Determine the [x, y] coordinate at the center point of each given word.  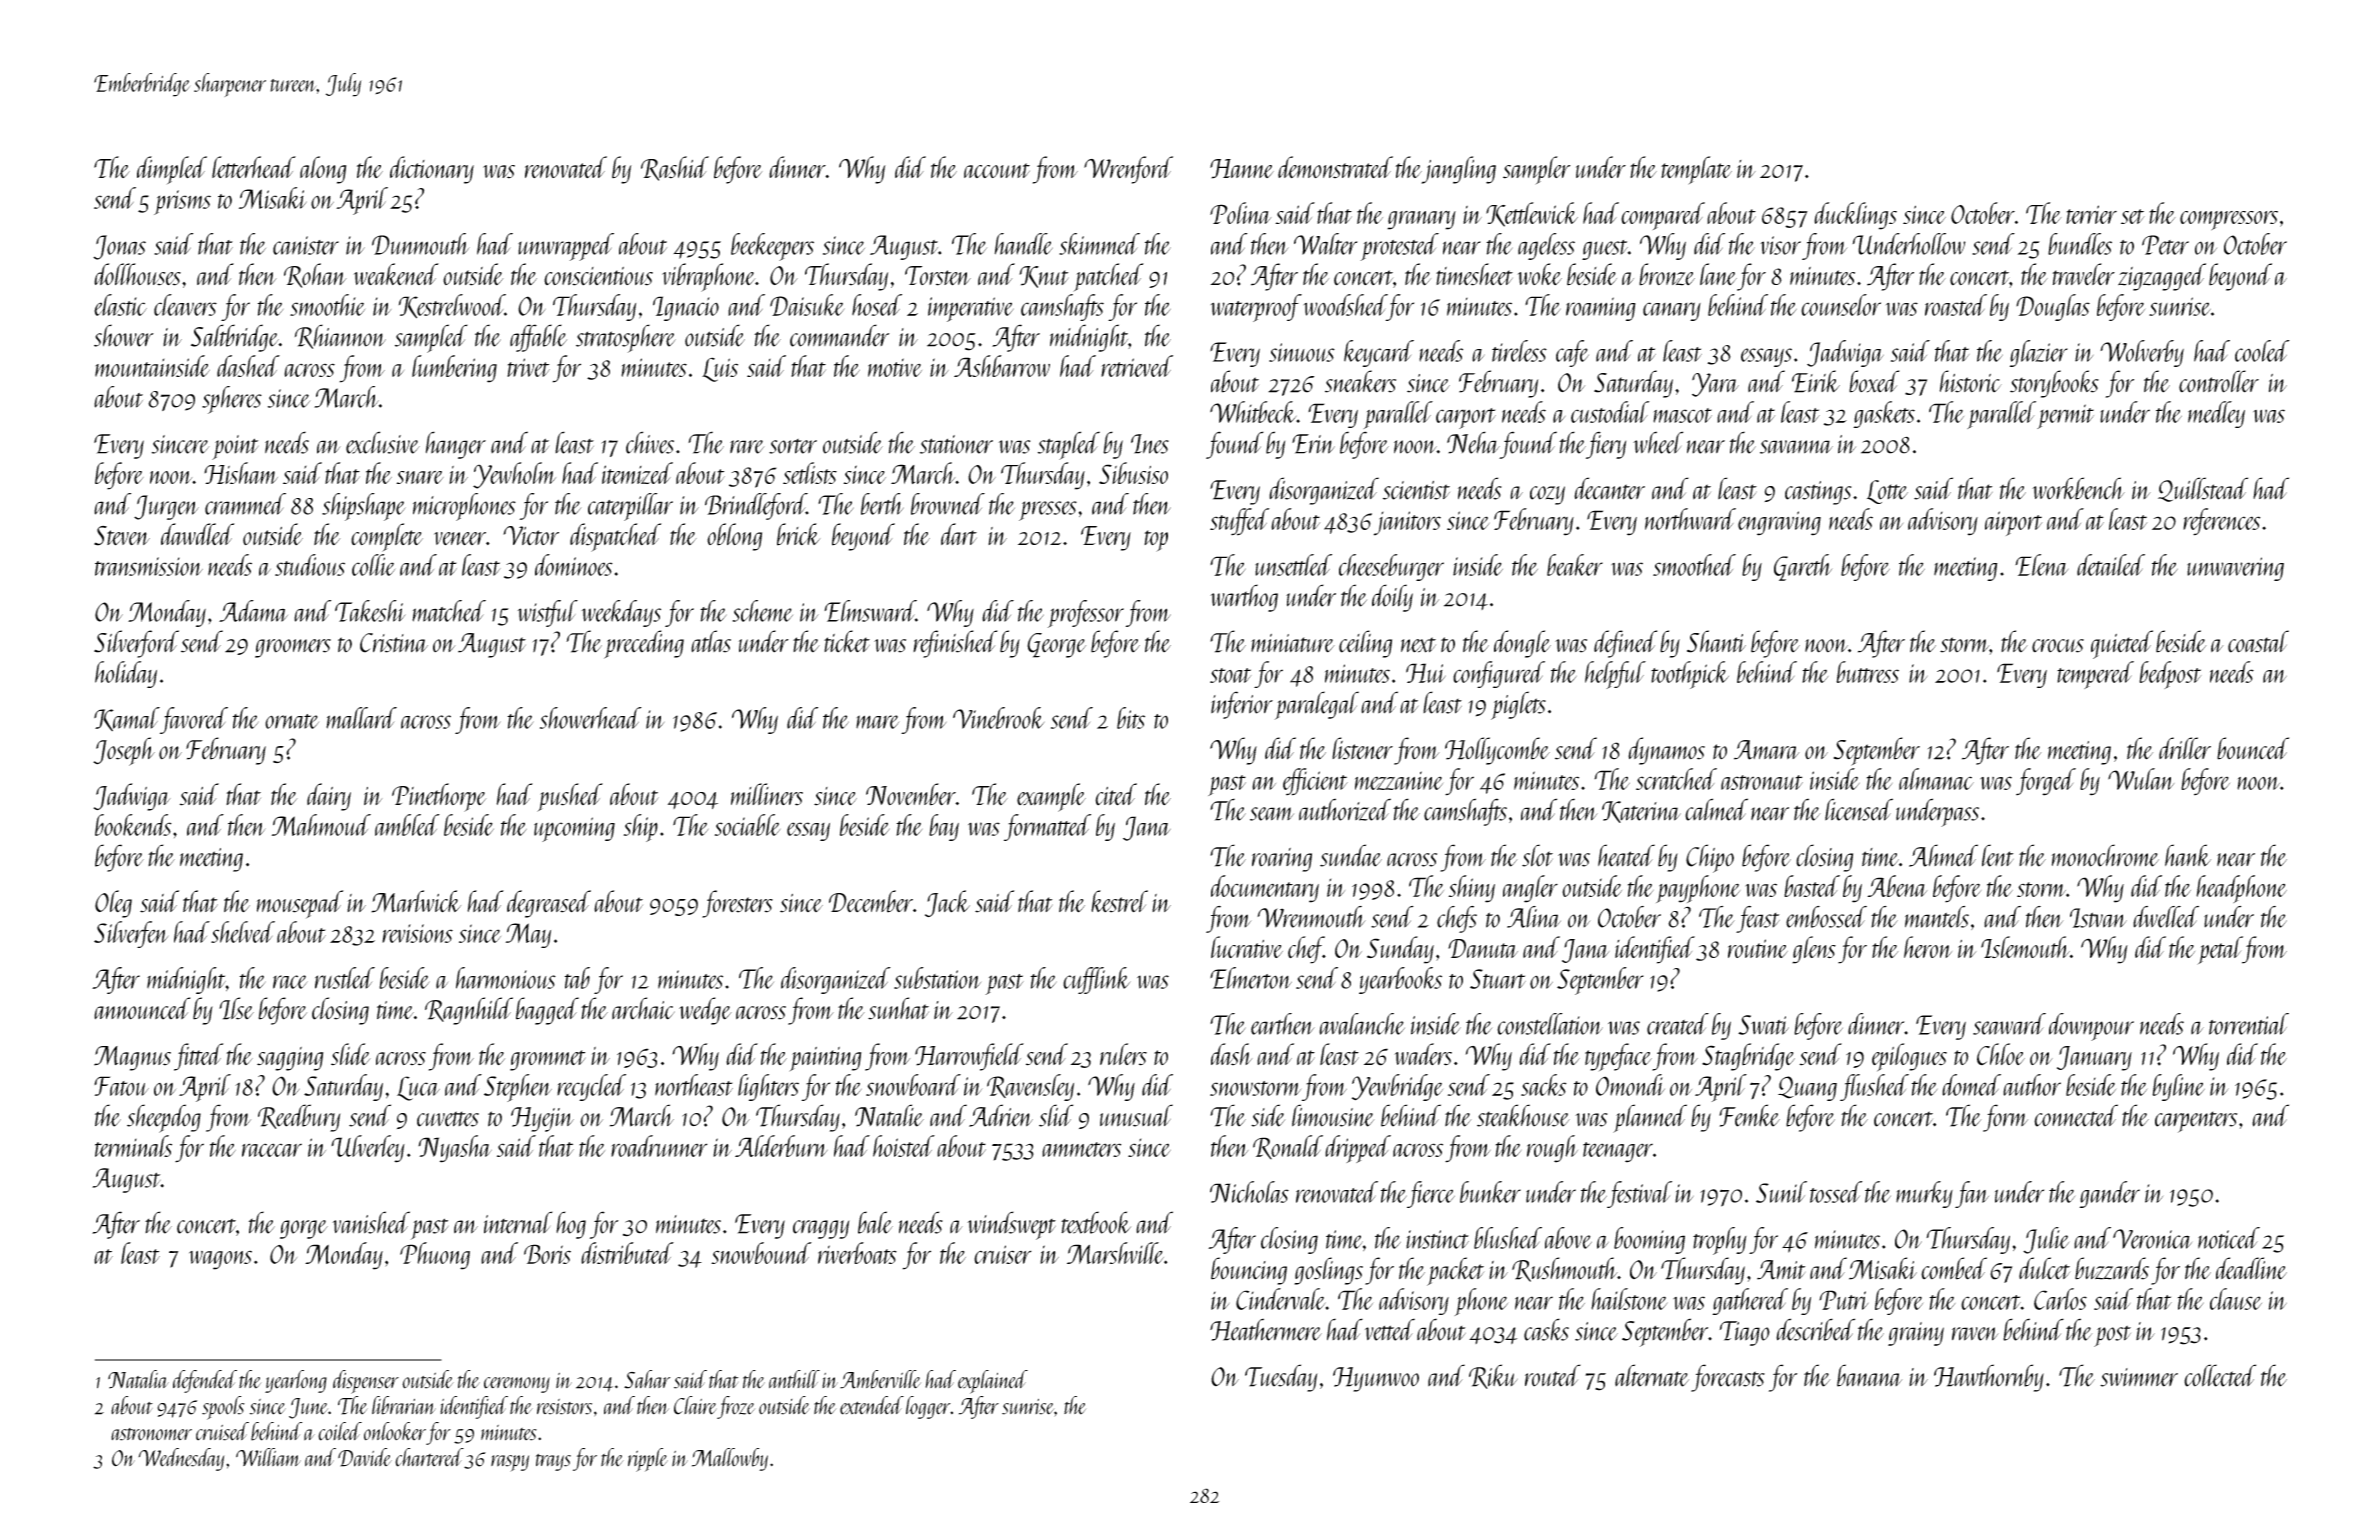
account [997, 170]
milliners [767, 794]
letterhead [254, 167]
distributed [627, 1253]
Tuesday [1281, 1378]
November [911, 794]
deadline [2251, 1268]
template [1696, 170]
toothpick [1690, 675]
